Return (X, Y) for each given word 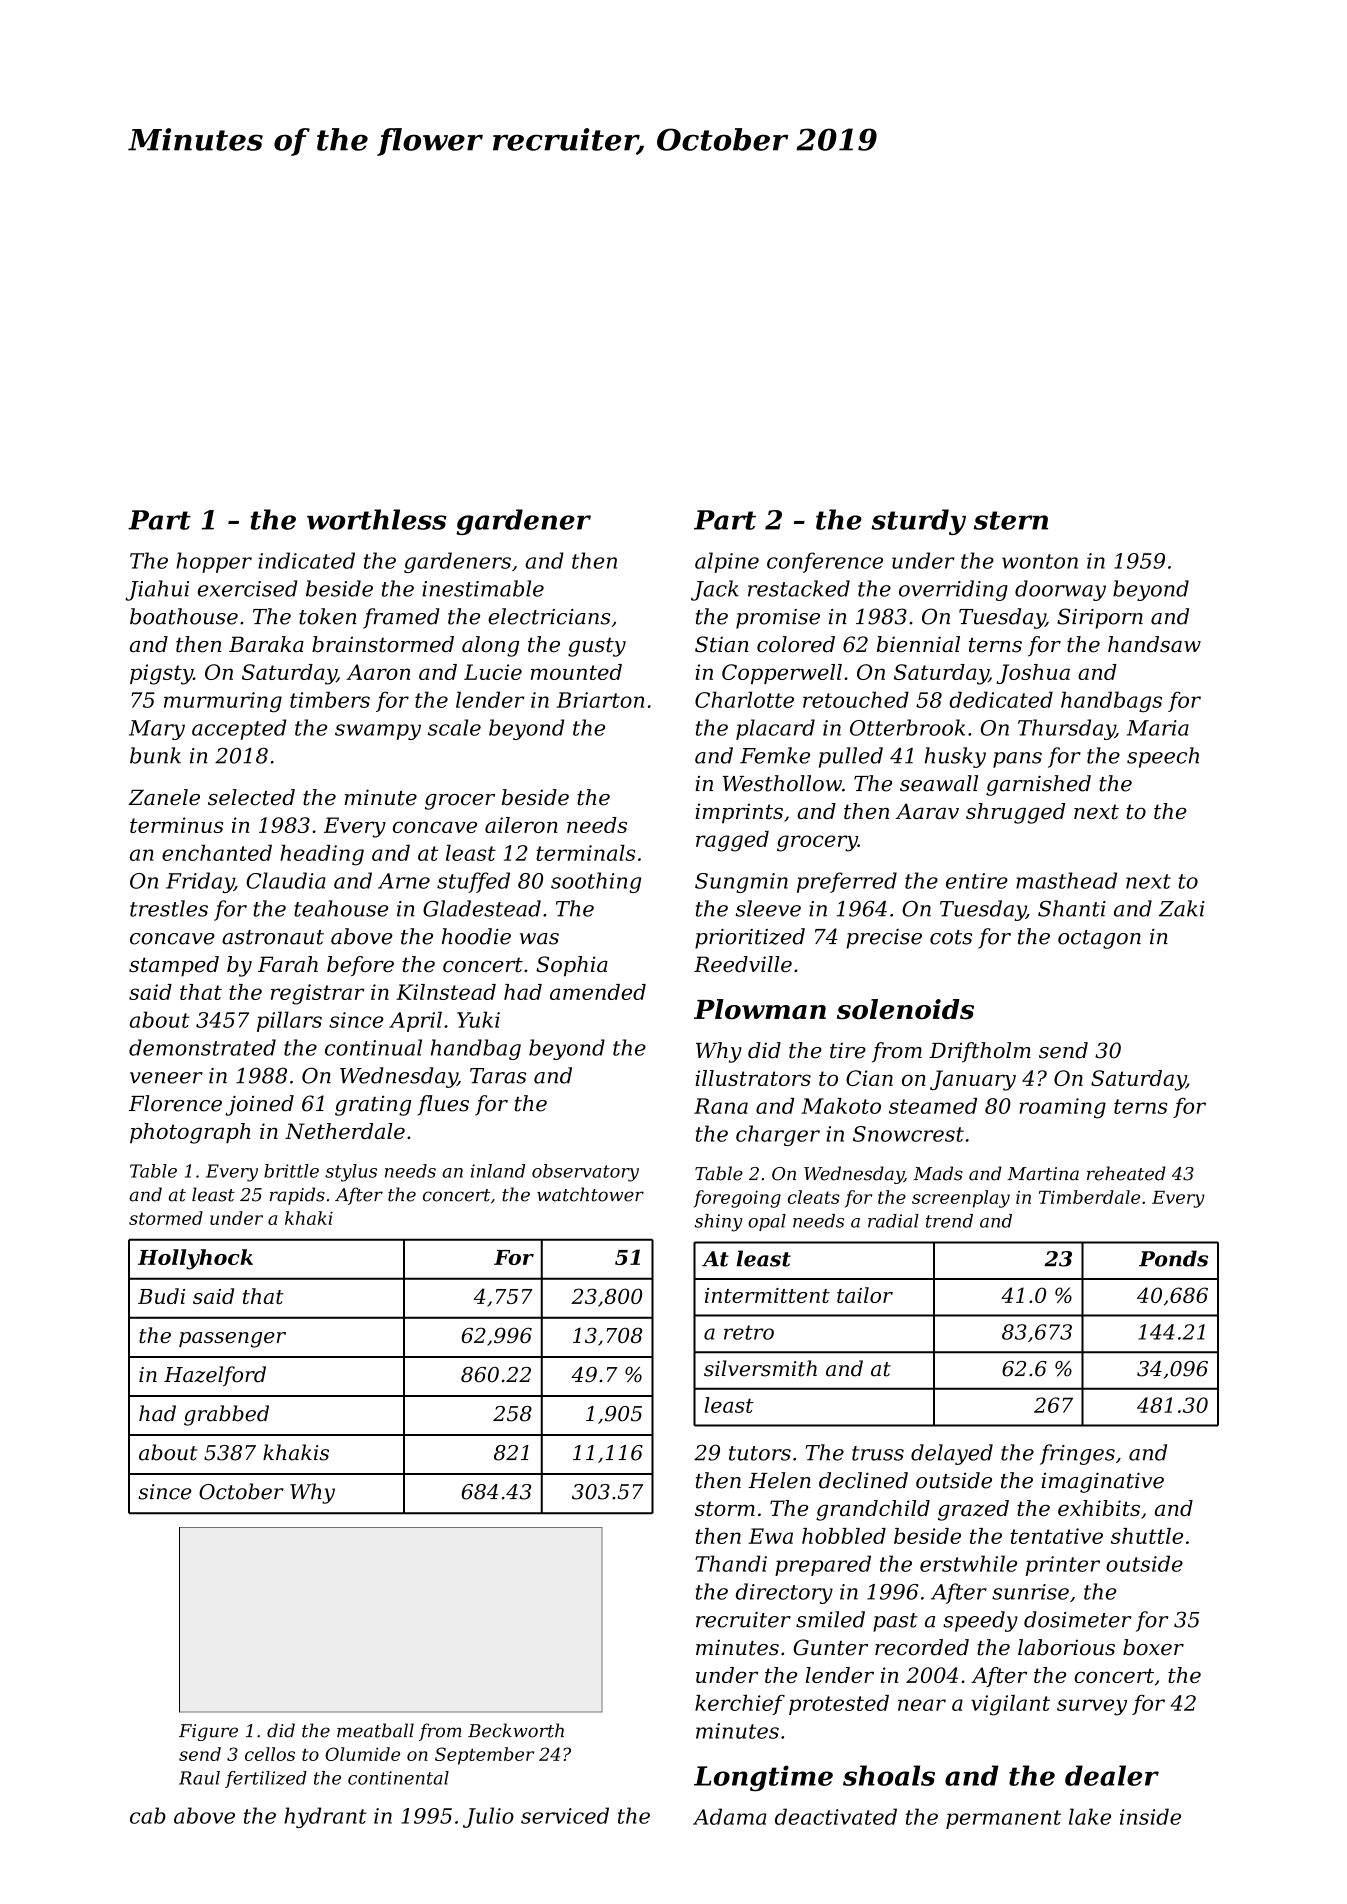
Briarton (600, 700)
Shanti (1072, 908)
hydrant (325, 1817)
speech (1163, 757)
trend (949, 1221)
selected (251, 797)
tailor (865, 1295)
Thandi (731, 1563)
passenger (232, 1340)
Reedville (743, 964)
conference (825, 562)
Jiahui (157, 590)
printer (1063, 1566)
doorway (1060, 590)
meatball (375, 1730)
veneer (166, 1078)
